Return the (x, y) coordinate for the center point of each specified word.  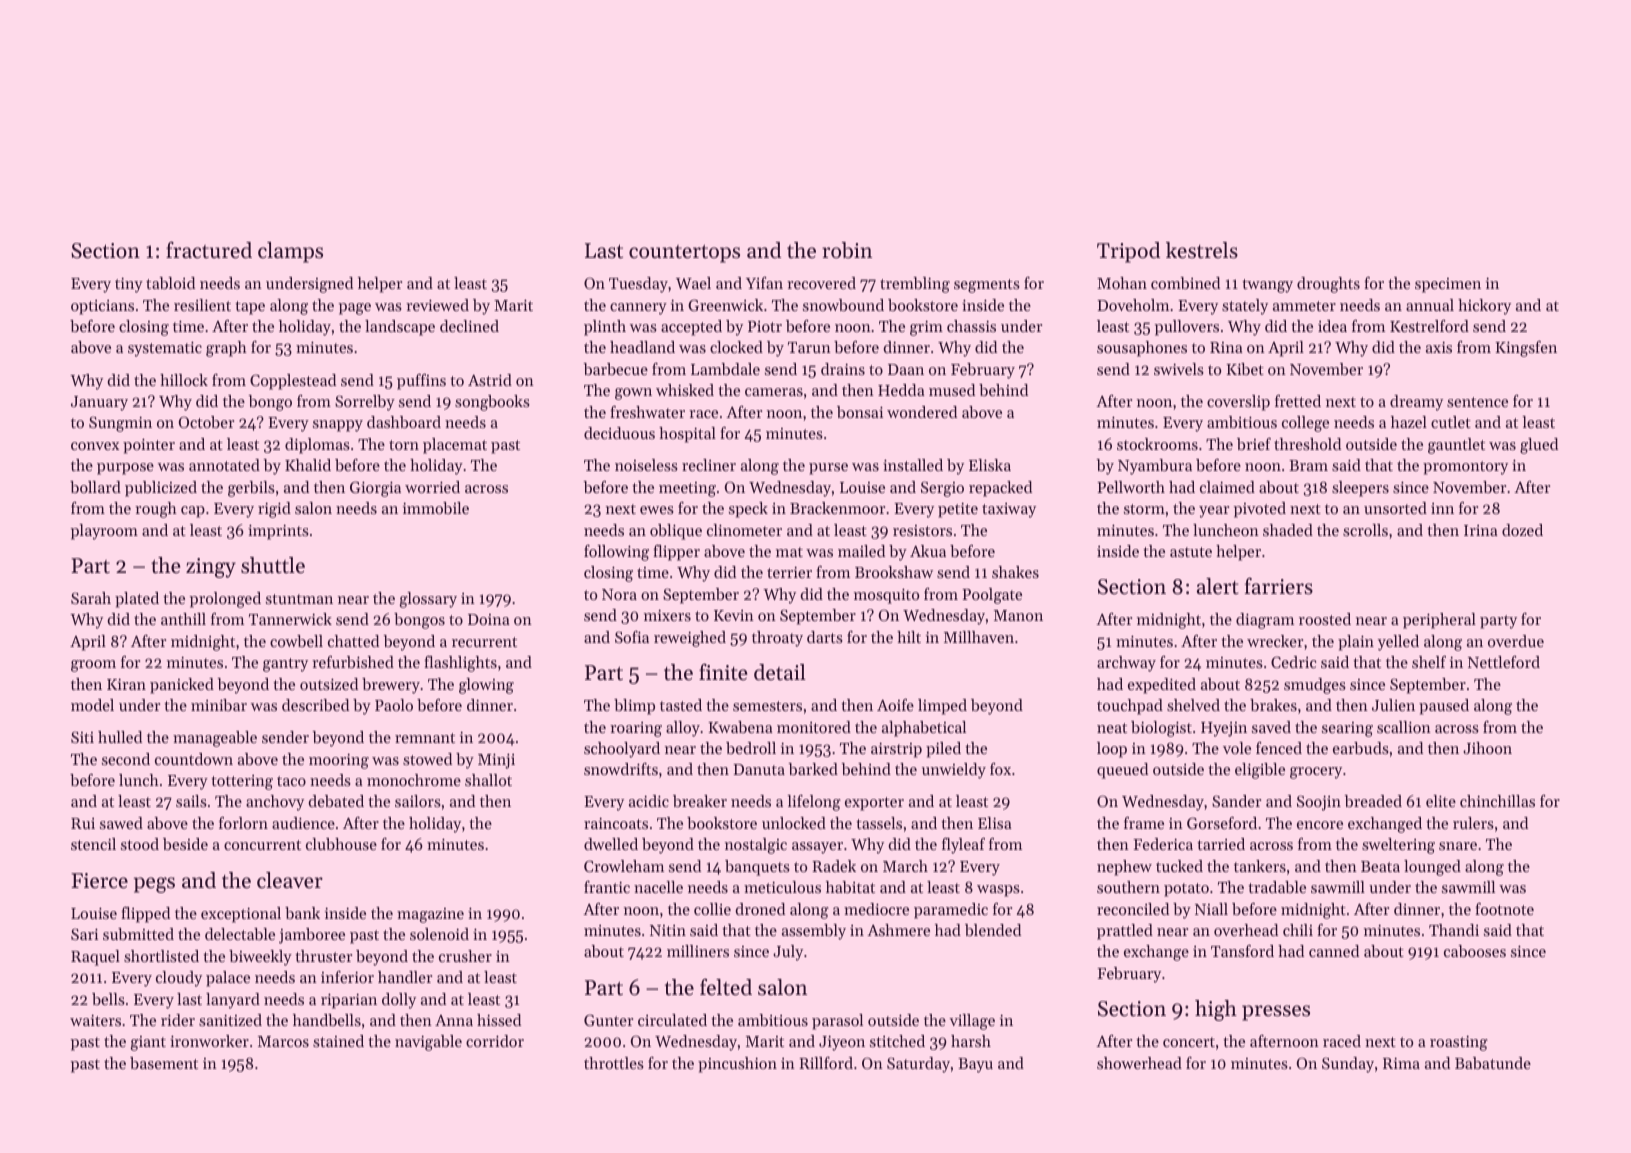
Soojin (1319, 803)
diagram (1265, 621)
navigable (428, 1043)
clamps (290, 252)
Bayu (975, 1065)
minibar (219, 705)
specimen (1448, 285)
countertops (684, 254)
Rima (1401, 1063)
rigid (274, 510)
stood (140, 844)
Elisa (995, 823)
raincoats (616, 823)
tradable (1277, 887)
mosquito (886, 596)
